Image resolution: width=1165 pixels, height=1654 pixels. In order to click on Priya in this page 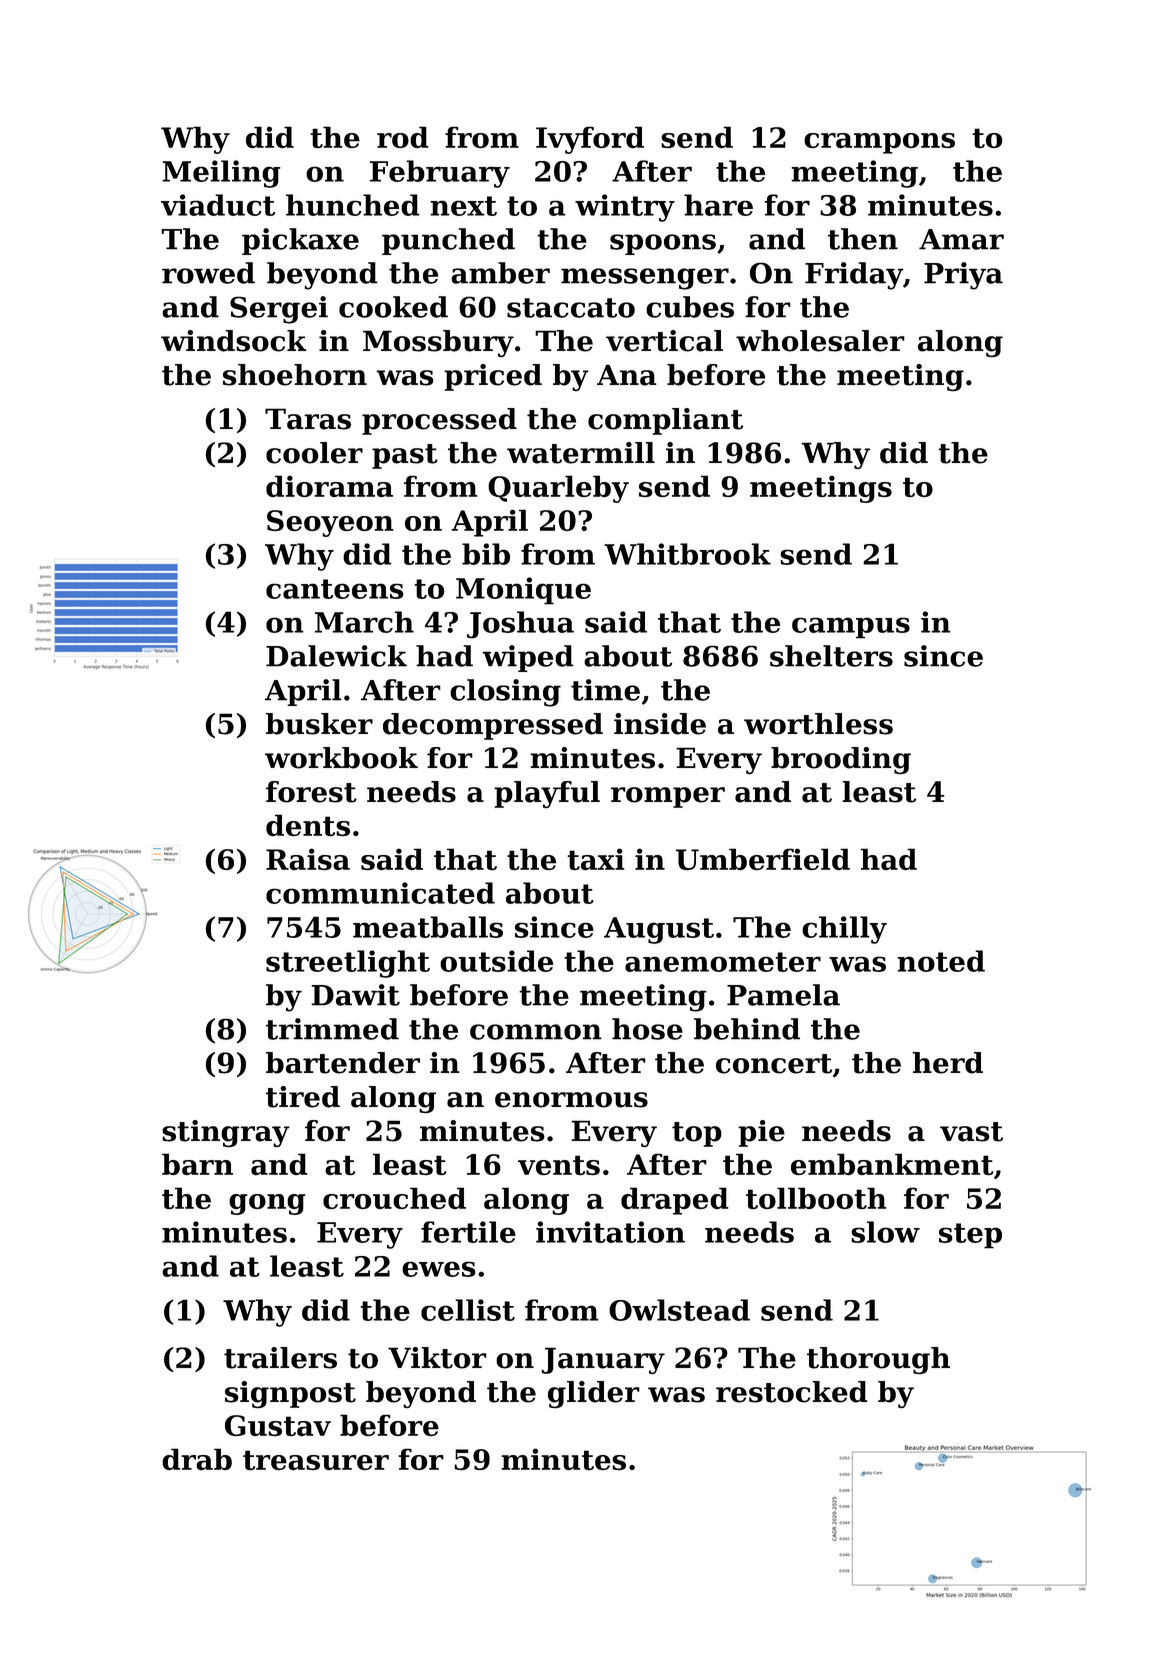, I will do `click(963, 276)`.
